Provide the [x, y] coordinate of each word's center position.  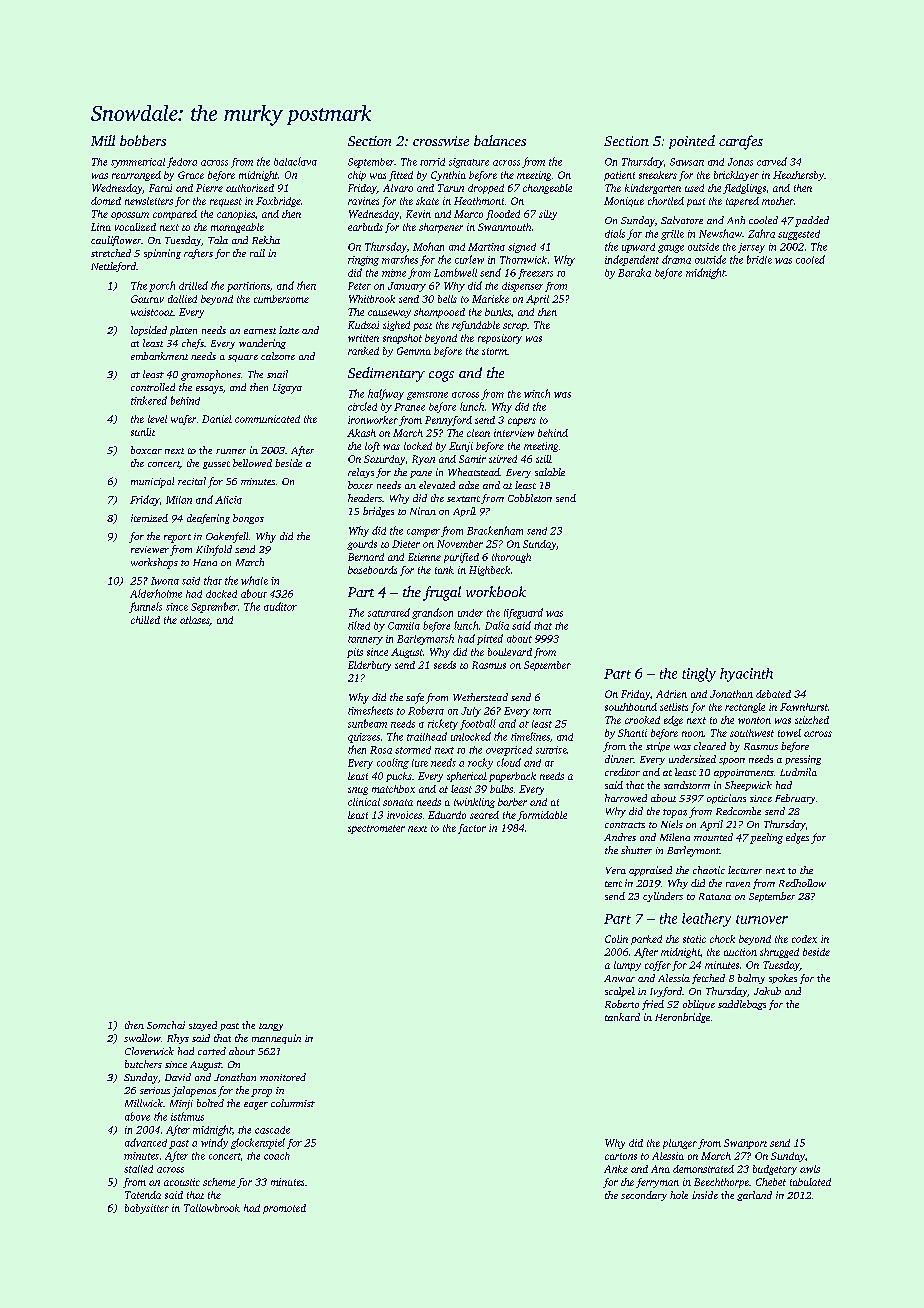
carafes [741, 142]
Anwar [619, 978]
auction [740, 952]
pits [355, 653]
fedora [182, 162]
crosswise [441, 141]
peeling [766, 838]
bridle [759, 259]
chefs [193, 344]
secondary [644, 1196]
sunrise [551, 750]
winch [537, 393]
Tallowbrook [212, 1208]
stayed [203, 1026]
